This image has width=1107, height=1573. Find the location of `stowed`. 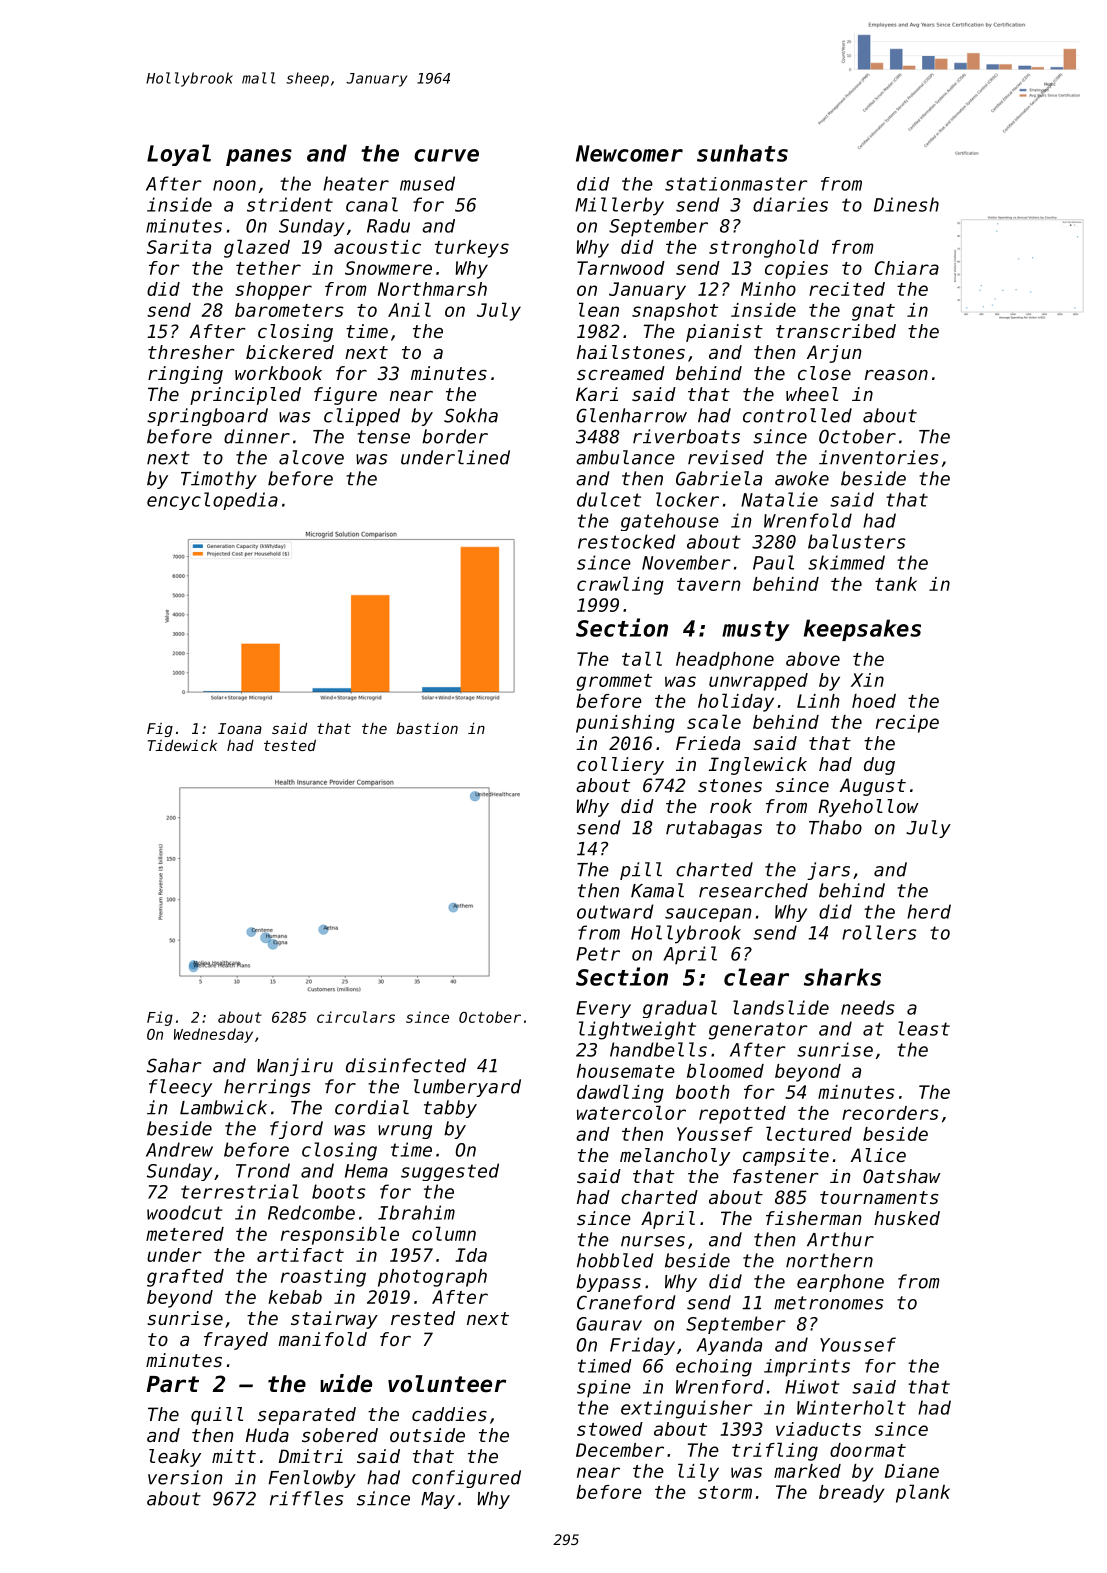

stowed is located at coordinates (610, 1429).
